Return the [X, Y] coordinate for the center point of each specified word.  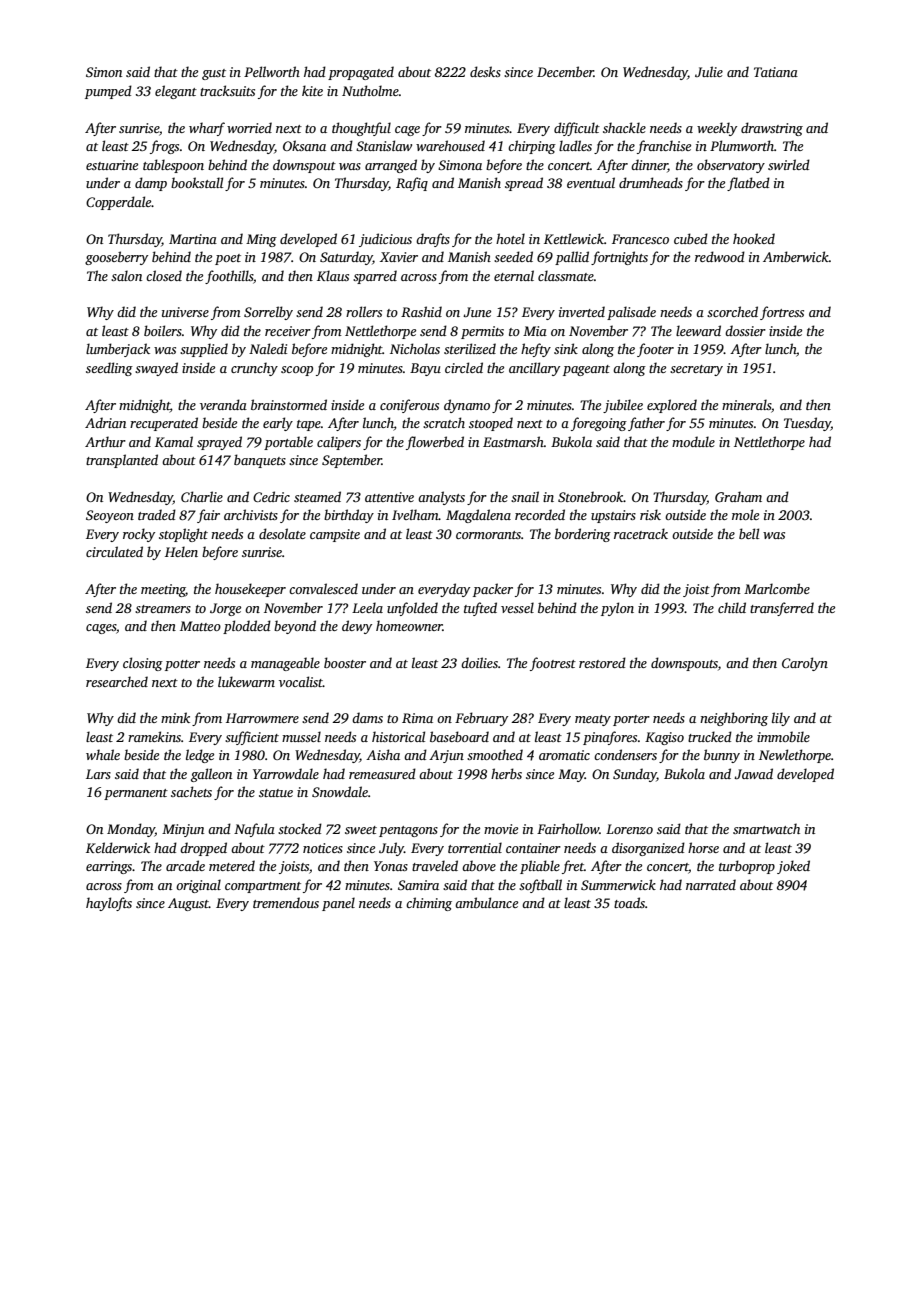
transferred [782, 609]
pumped [108, 92]
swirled [789, 164]
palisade [631, 313]
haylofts [109, 904]
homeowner [409, 625]
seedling [109, 369]
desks [485, 71]
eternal [514, 275]
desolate [282, 533]
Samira [418, 885]
